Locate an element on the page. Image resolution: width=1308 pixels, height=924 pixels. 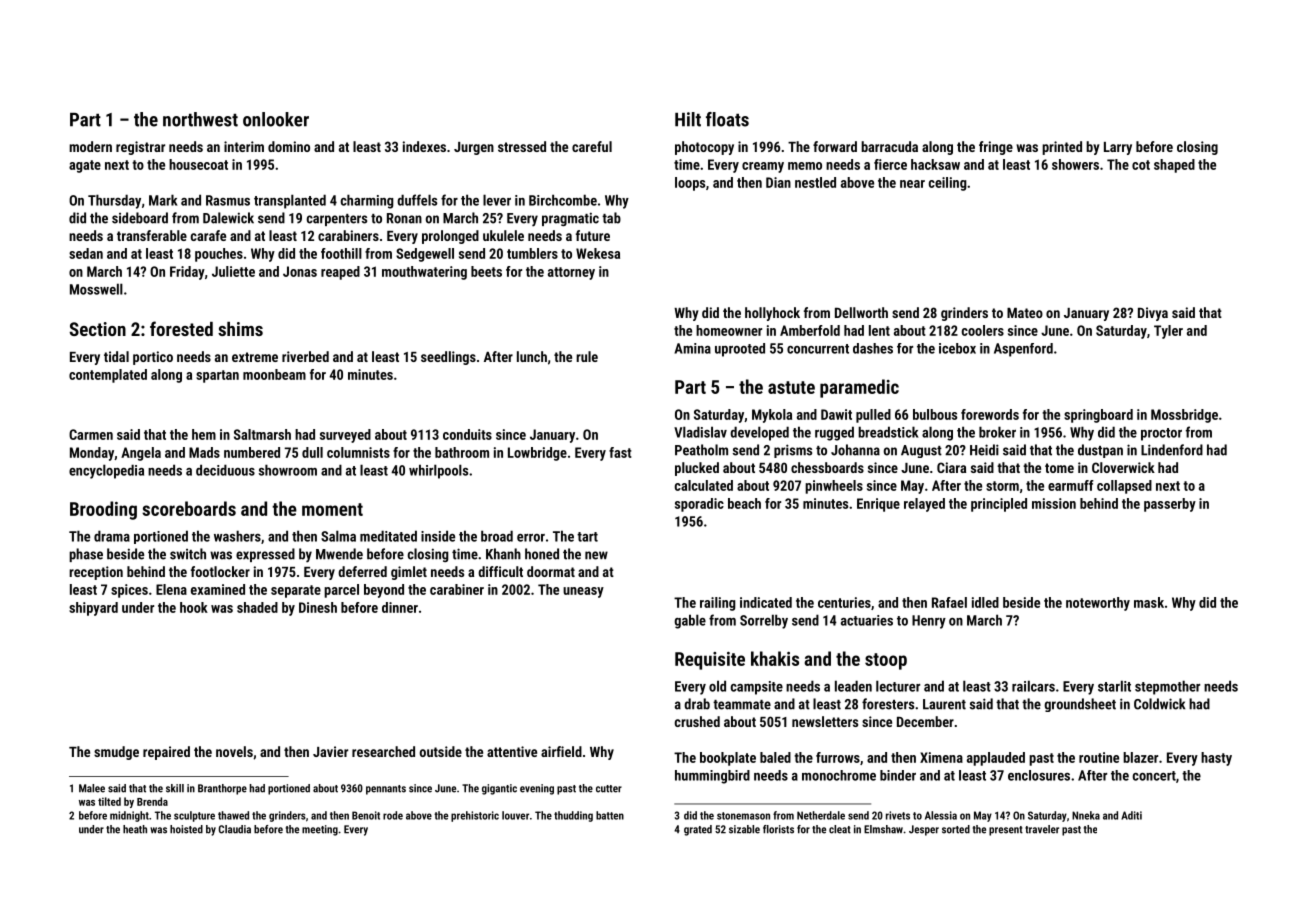
grated is located at coordinates (698, 830).
